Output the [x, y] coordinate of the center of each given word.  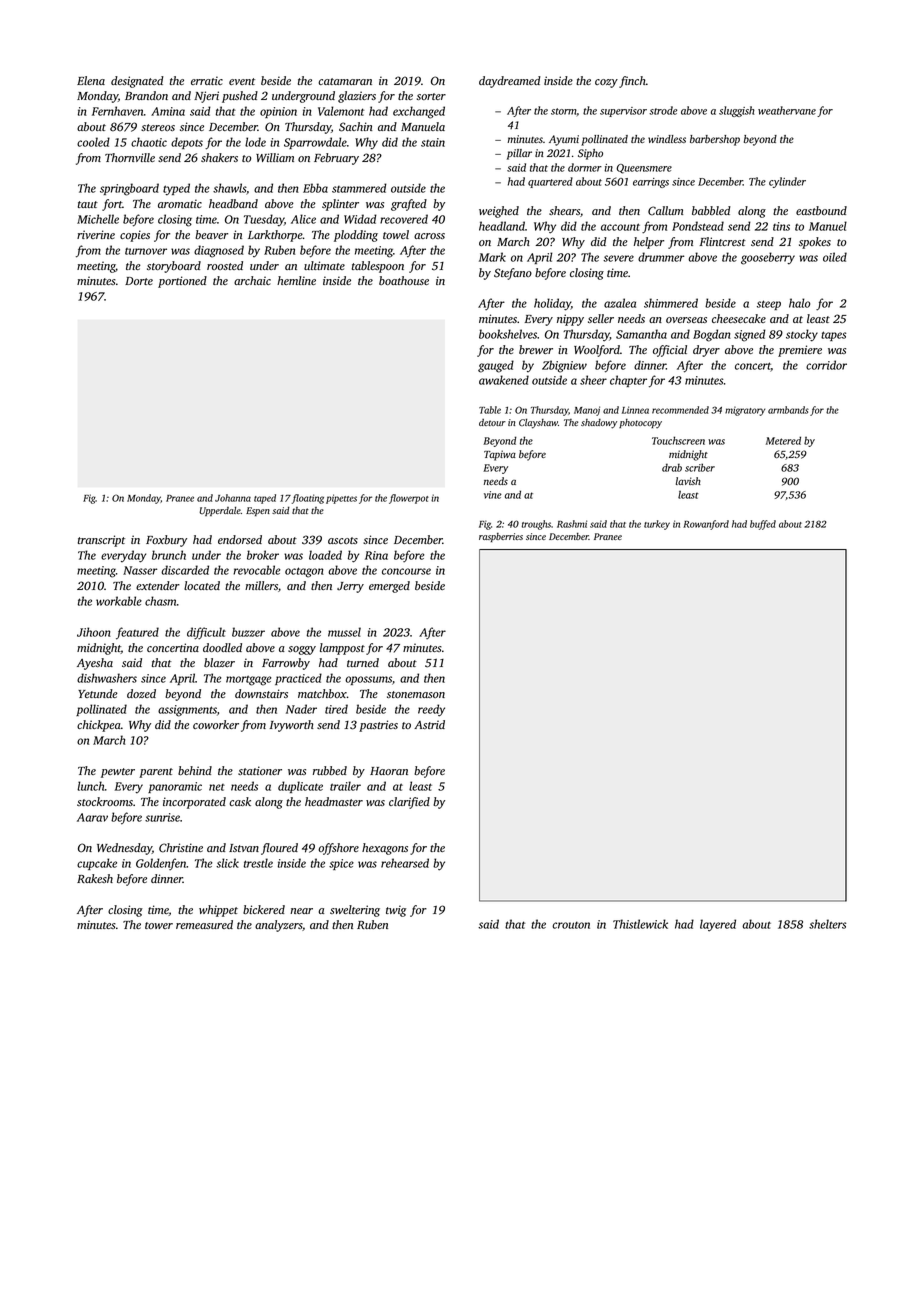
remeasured [204, 924]
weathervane [787, 110]
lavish [688, 481]
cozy [606, 83]
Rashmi [572, 524]
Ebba [315, 188]
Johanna [233, 498]
